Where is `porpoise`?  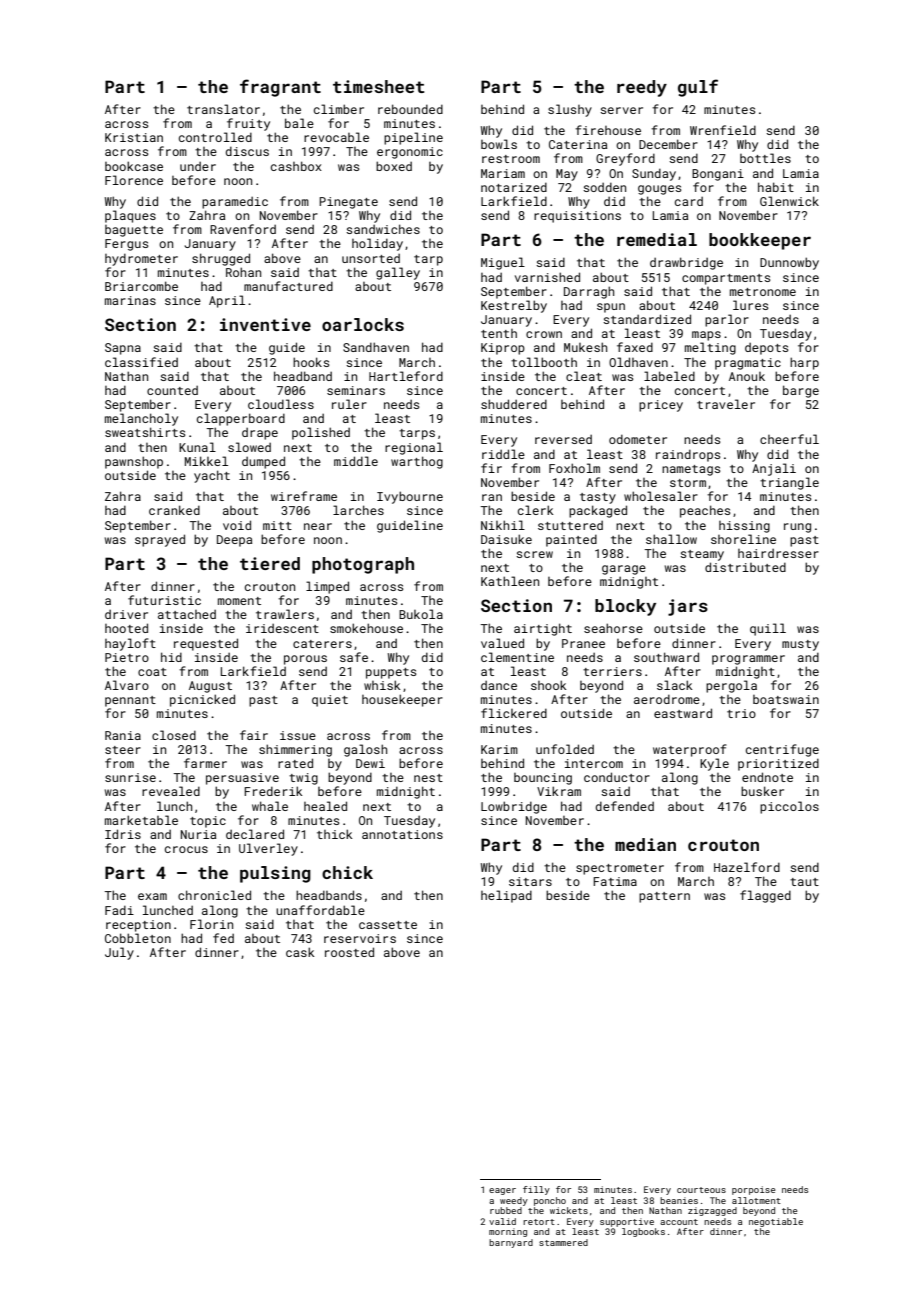
porpoise is located at coordinates (754, 1190).
